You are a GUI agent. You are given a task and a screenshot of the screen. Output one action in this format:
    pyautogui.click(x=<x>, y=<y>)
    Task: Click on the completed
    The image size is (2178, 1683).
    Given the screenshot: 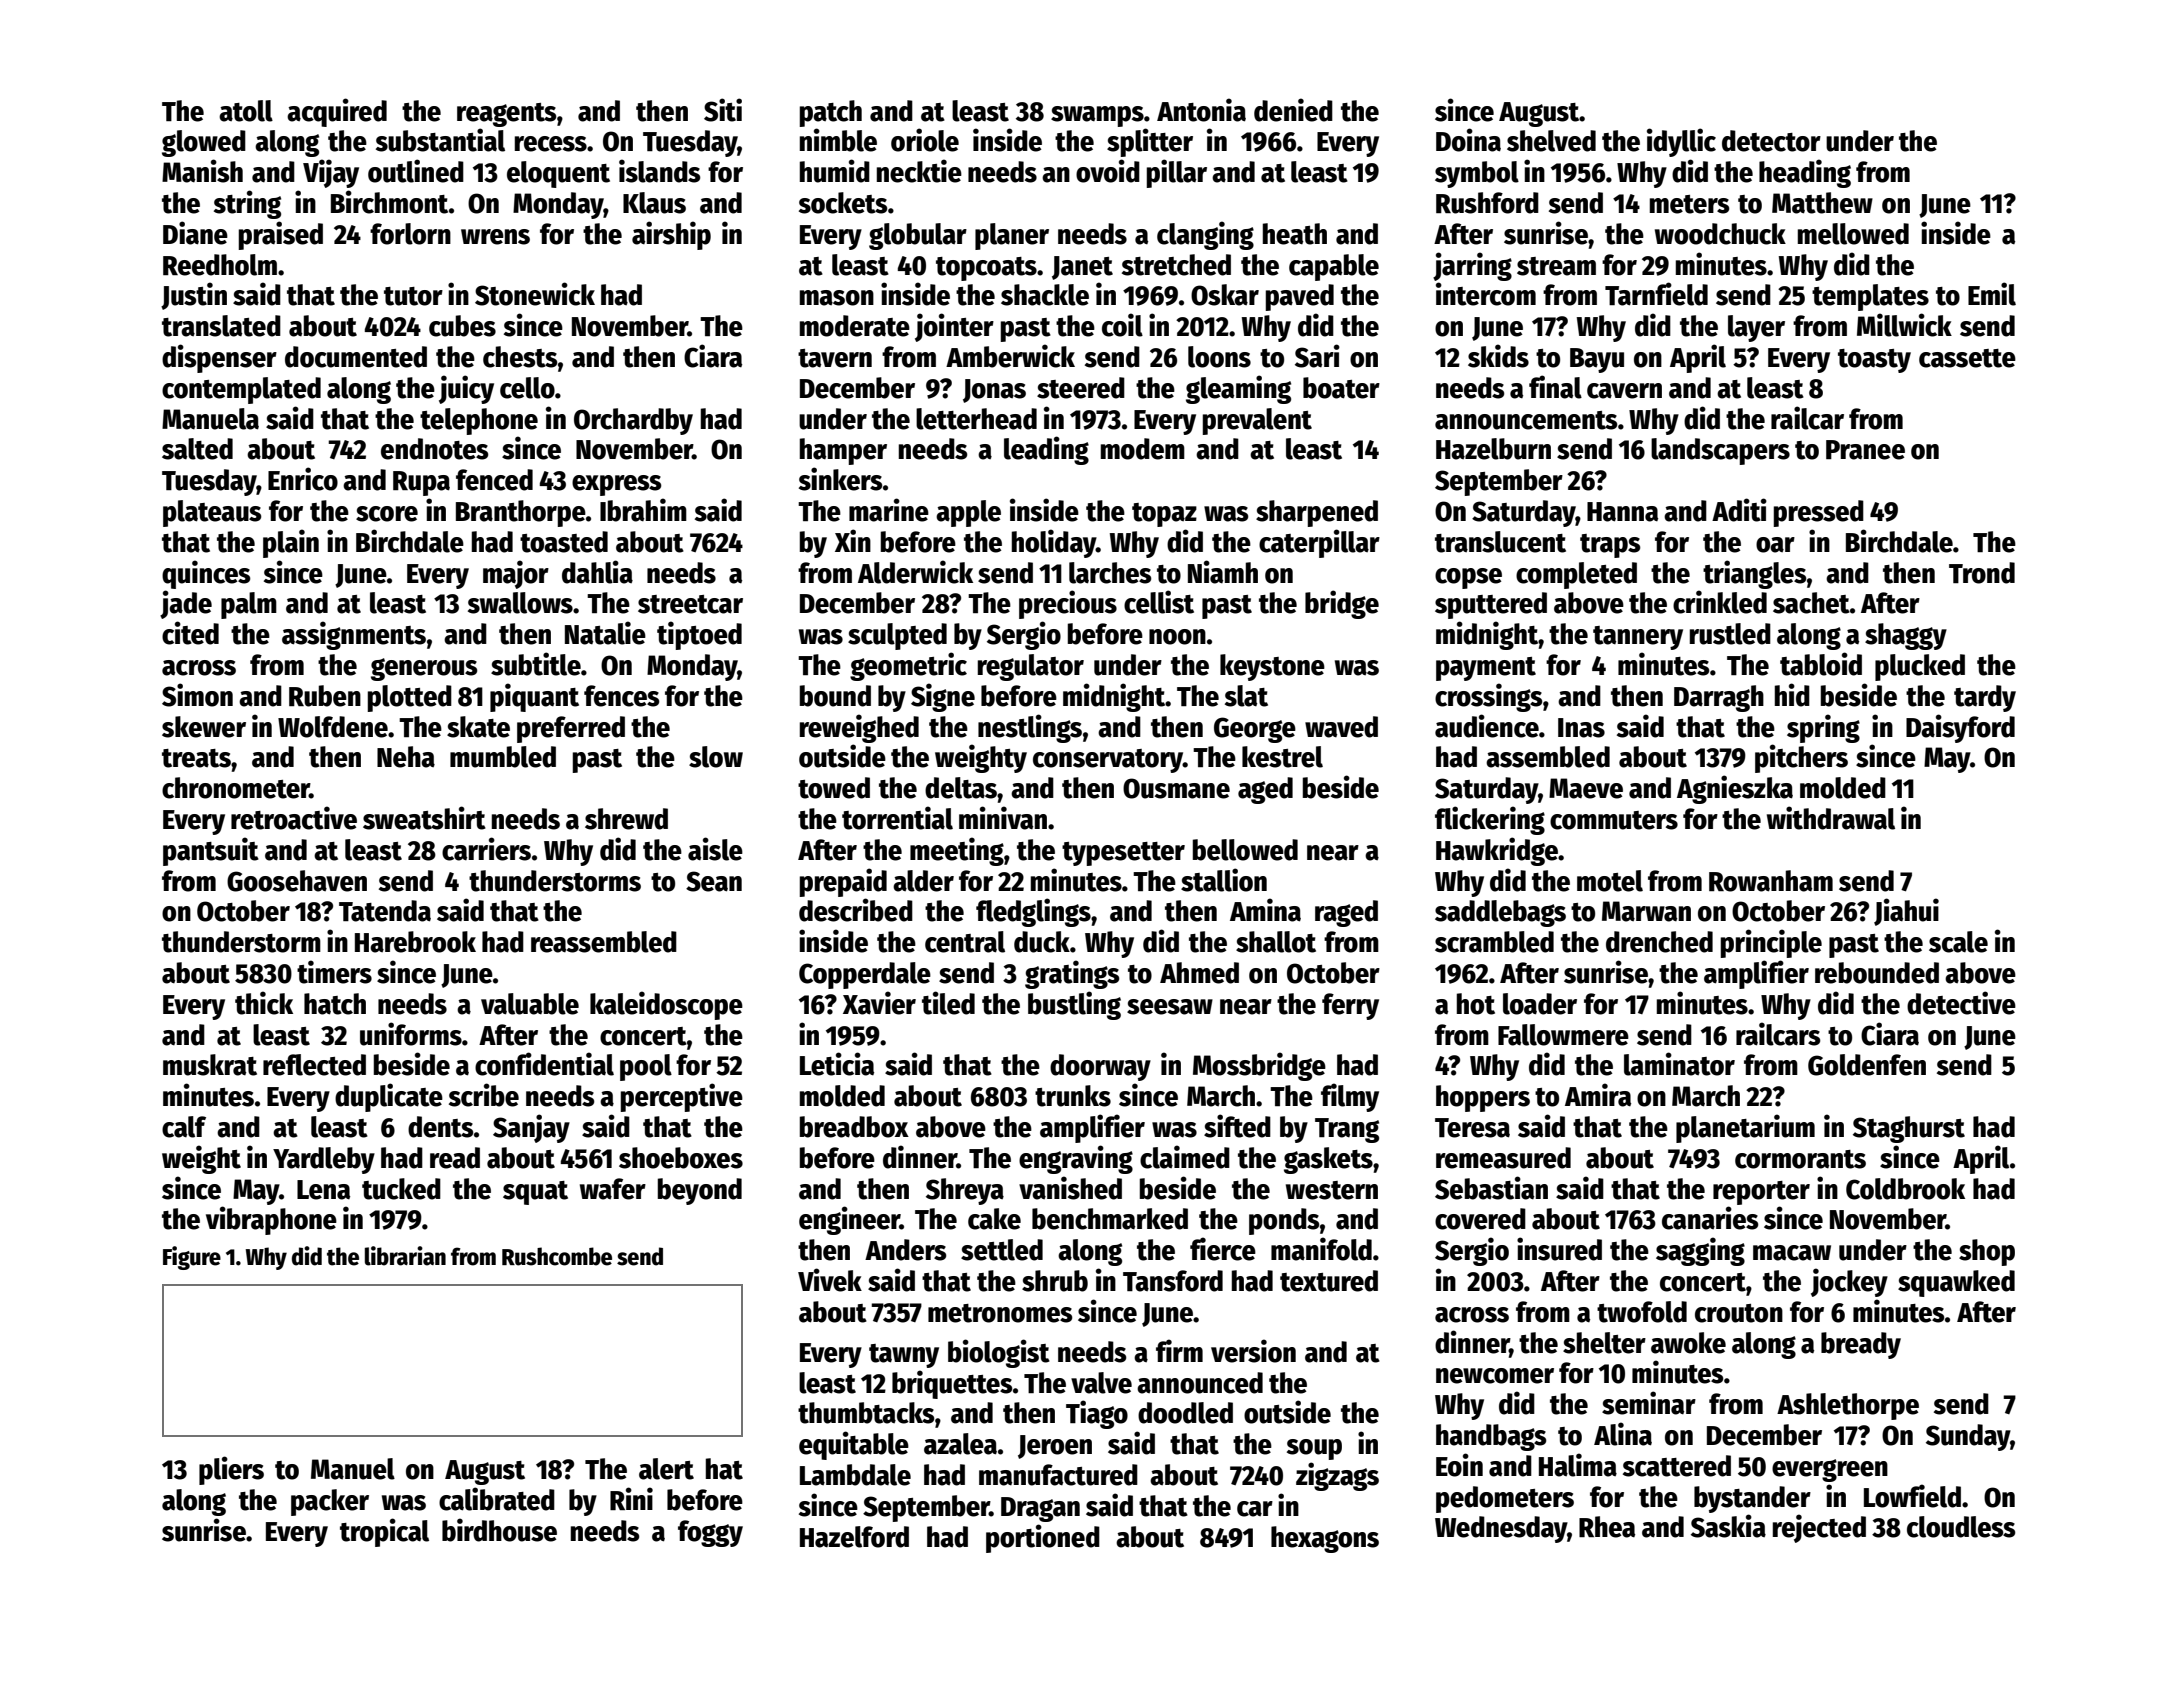 What is the action you would take?
    pyautogui.click(x=1576, y=575)
